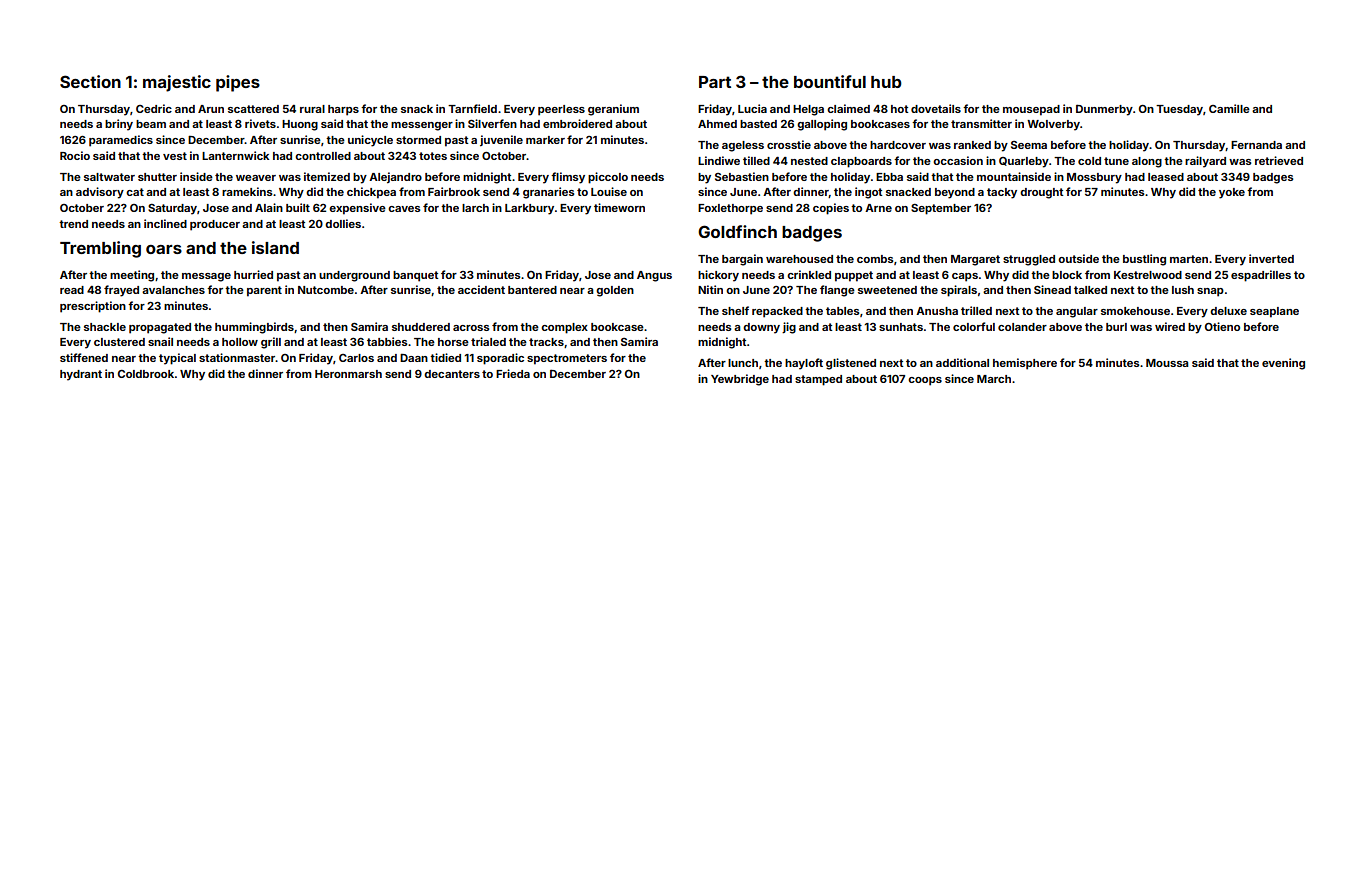 The width and height of the screenshot is (1372, 887). Describe the element at coordinates (1256, 145) in the screenshot. I see `Fernanda` at that location.
